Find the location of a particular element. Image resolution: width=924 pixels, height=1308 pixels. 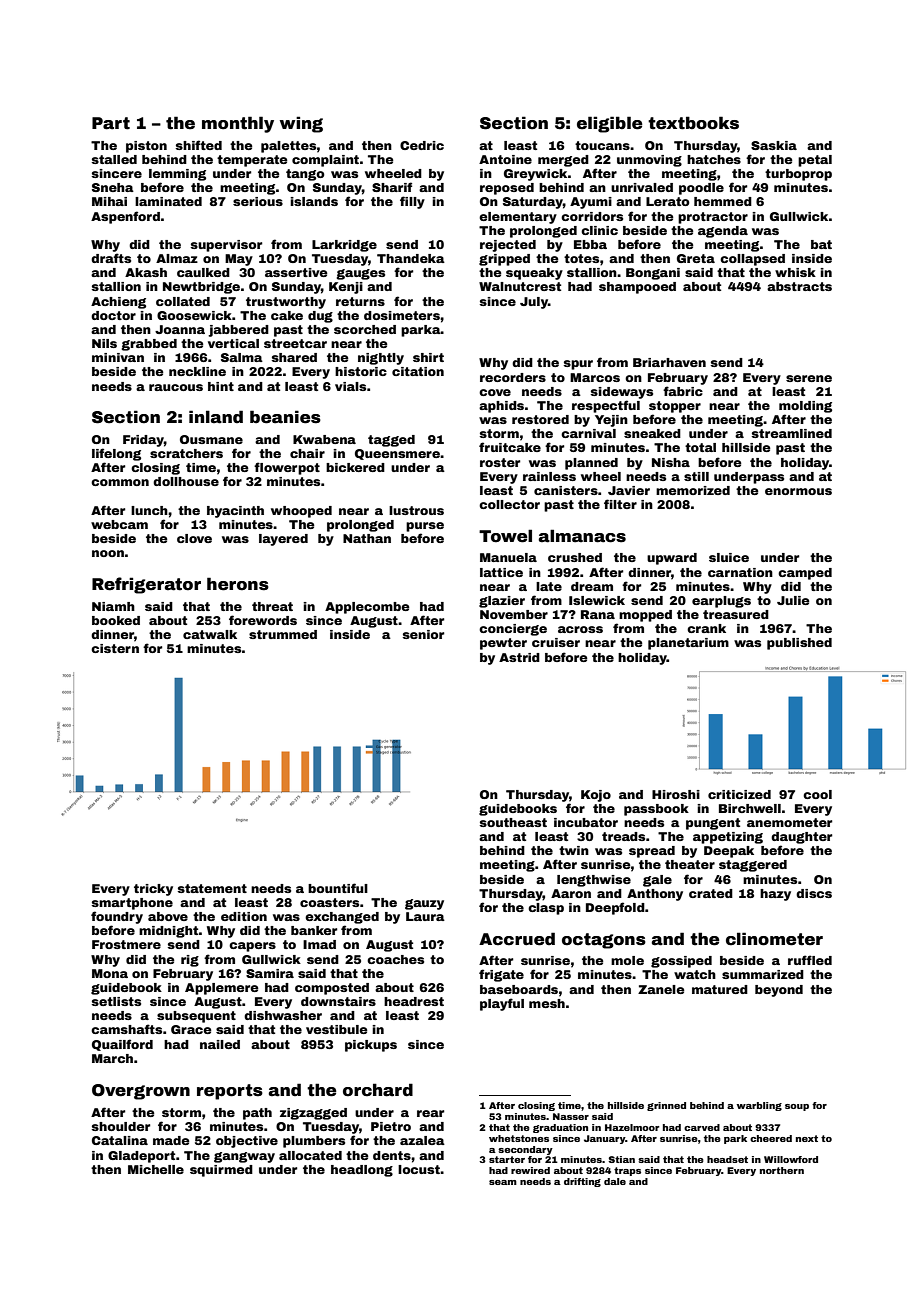

beanies is located at coordinates (285, 417).
